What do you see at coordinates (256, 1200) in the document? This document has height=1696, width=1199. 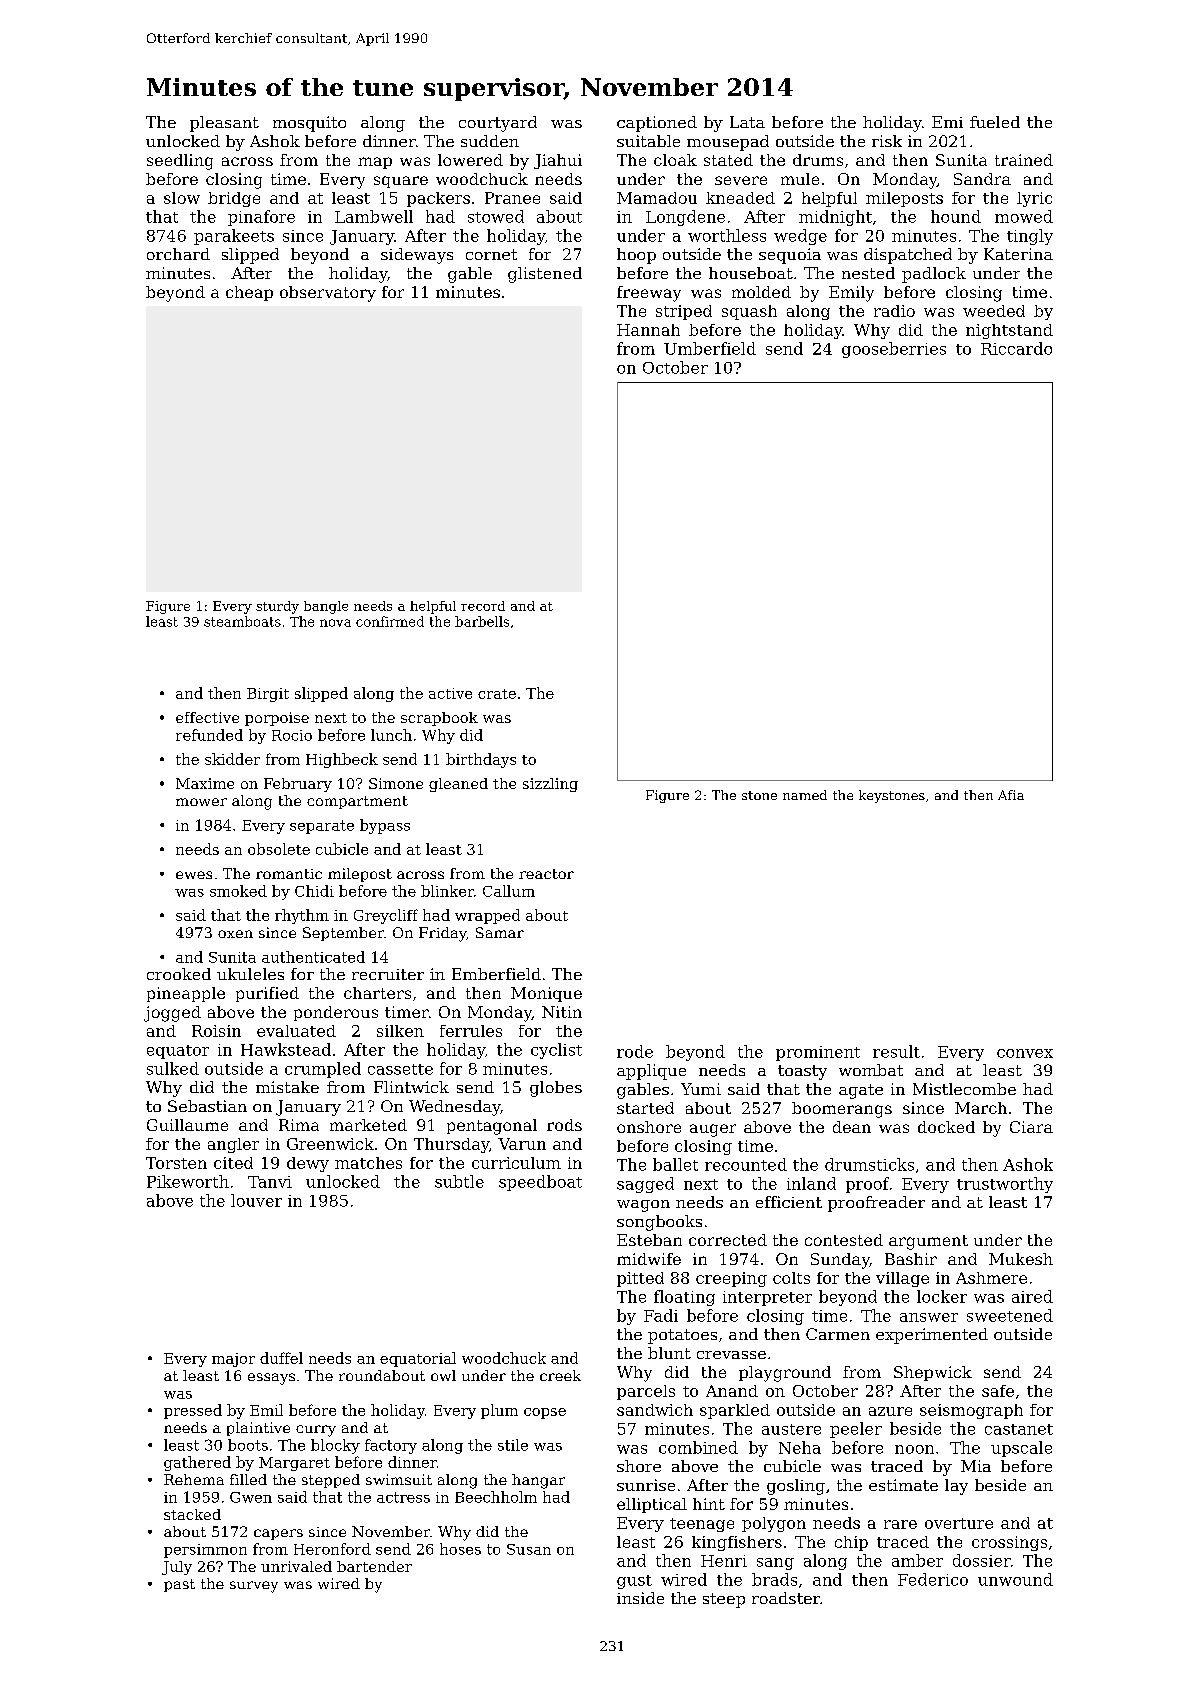 I see `louver` at bounding box center [256, 1200].
